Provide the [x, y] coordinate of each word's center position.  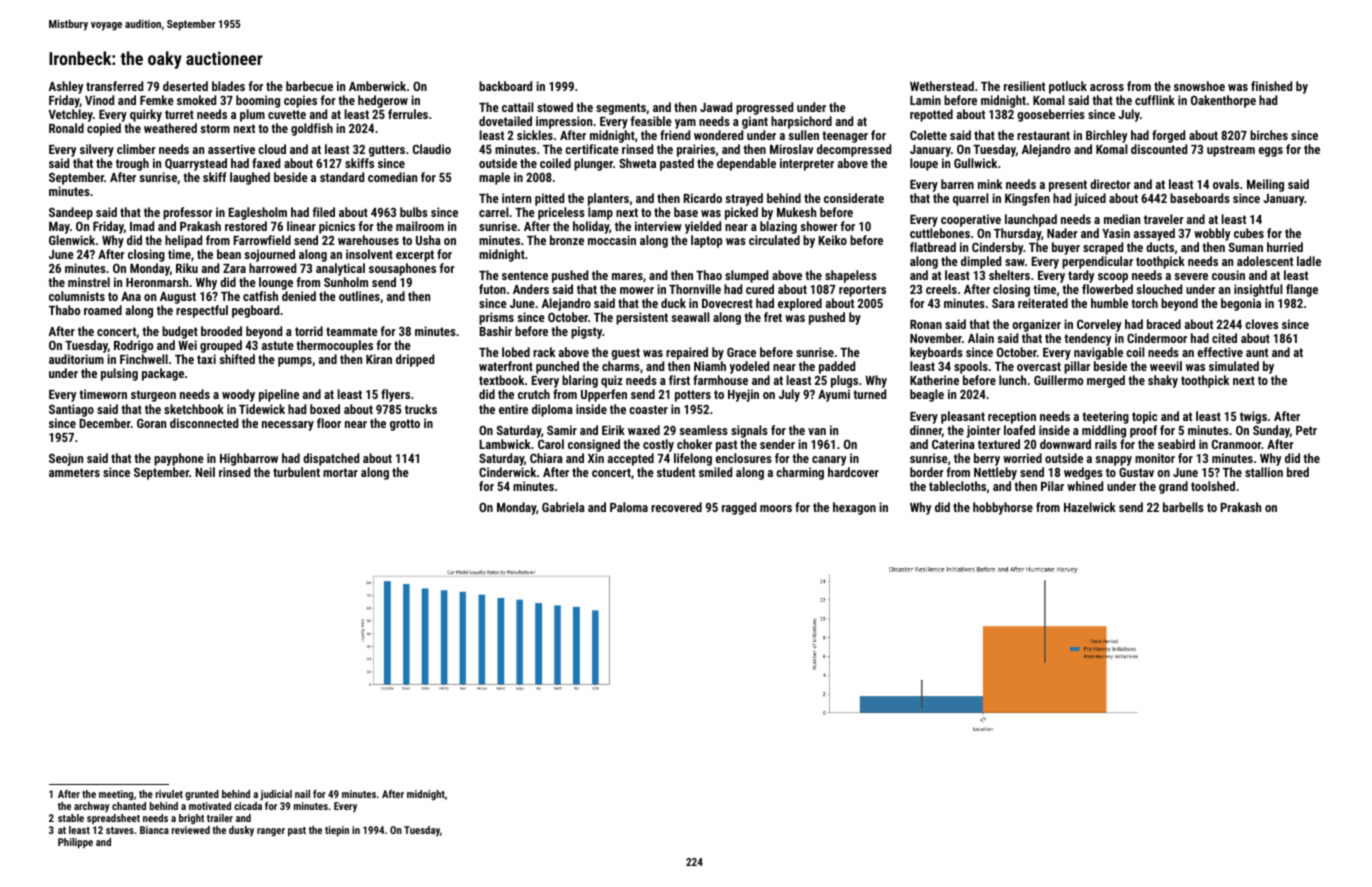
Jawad [716, 107]
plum [252, 115]
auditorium [76, 359]
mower [637, 290]
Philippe [75, 843]
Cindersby [997, 248]
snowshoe [1199, 86]
